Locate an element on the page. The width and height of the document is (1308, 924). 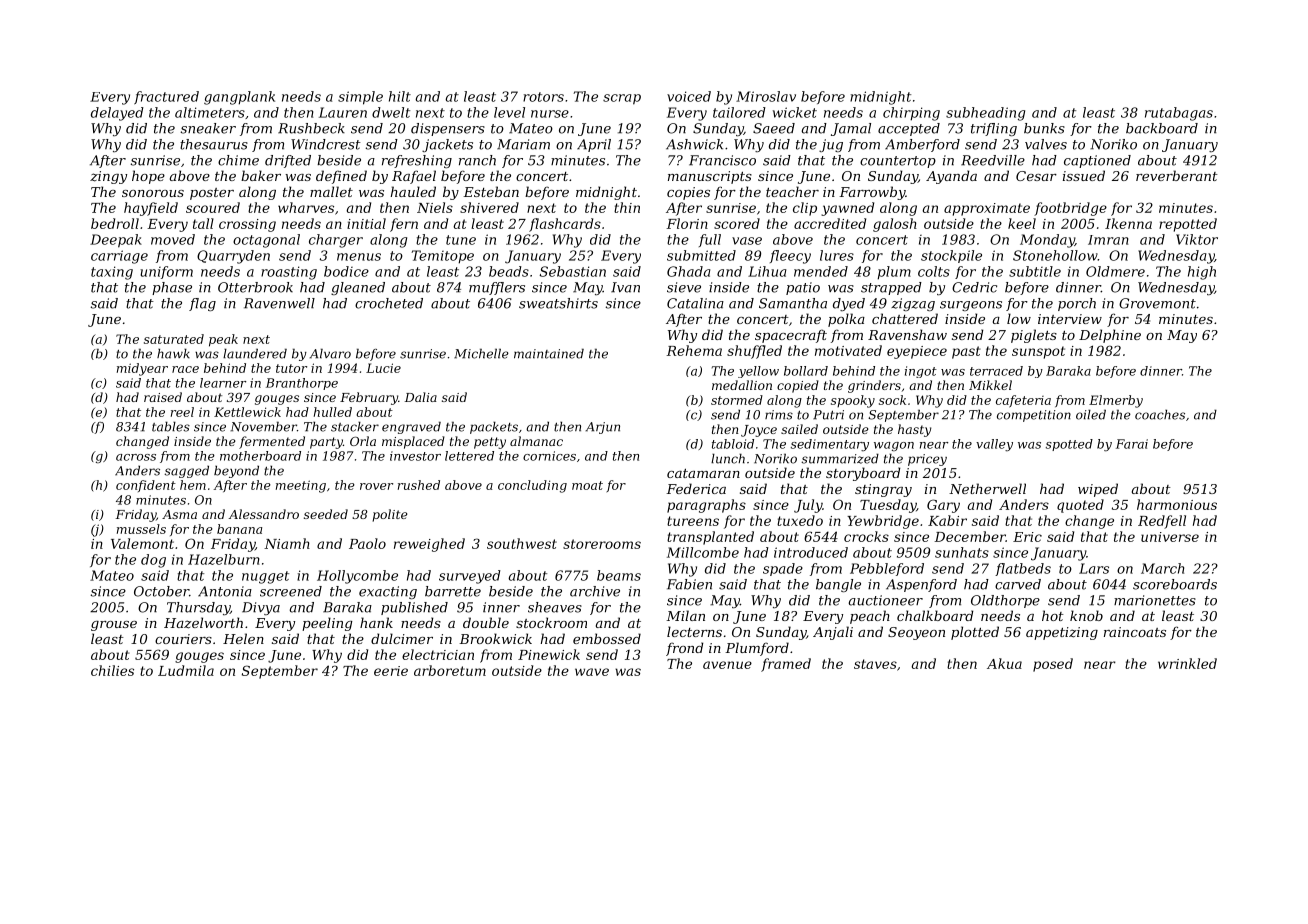
Akua is located at coordinates (1004, 663).
